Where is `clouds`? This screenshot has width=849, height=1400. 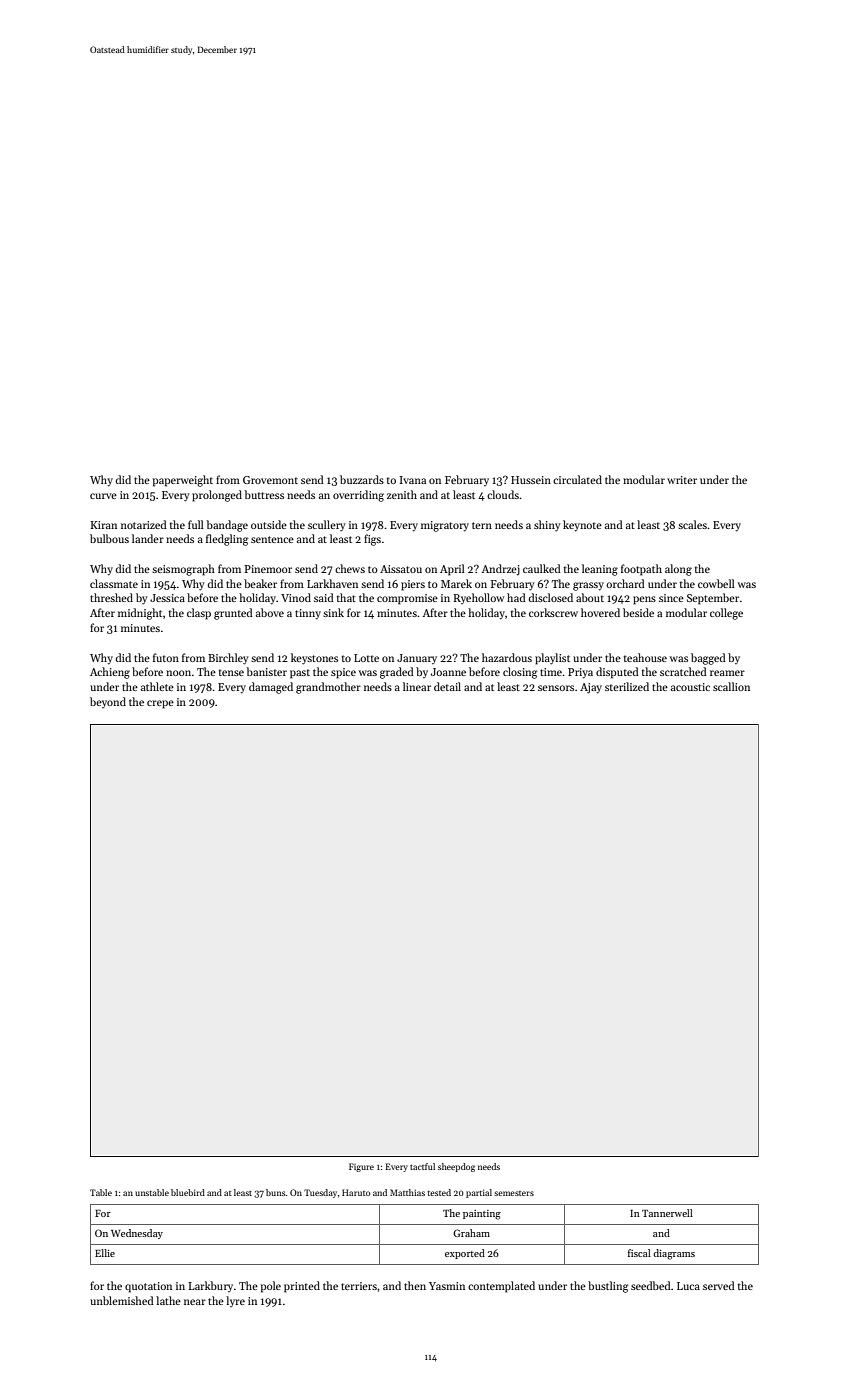 clouds is located at coordinates (503, 494).
